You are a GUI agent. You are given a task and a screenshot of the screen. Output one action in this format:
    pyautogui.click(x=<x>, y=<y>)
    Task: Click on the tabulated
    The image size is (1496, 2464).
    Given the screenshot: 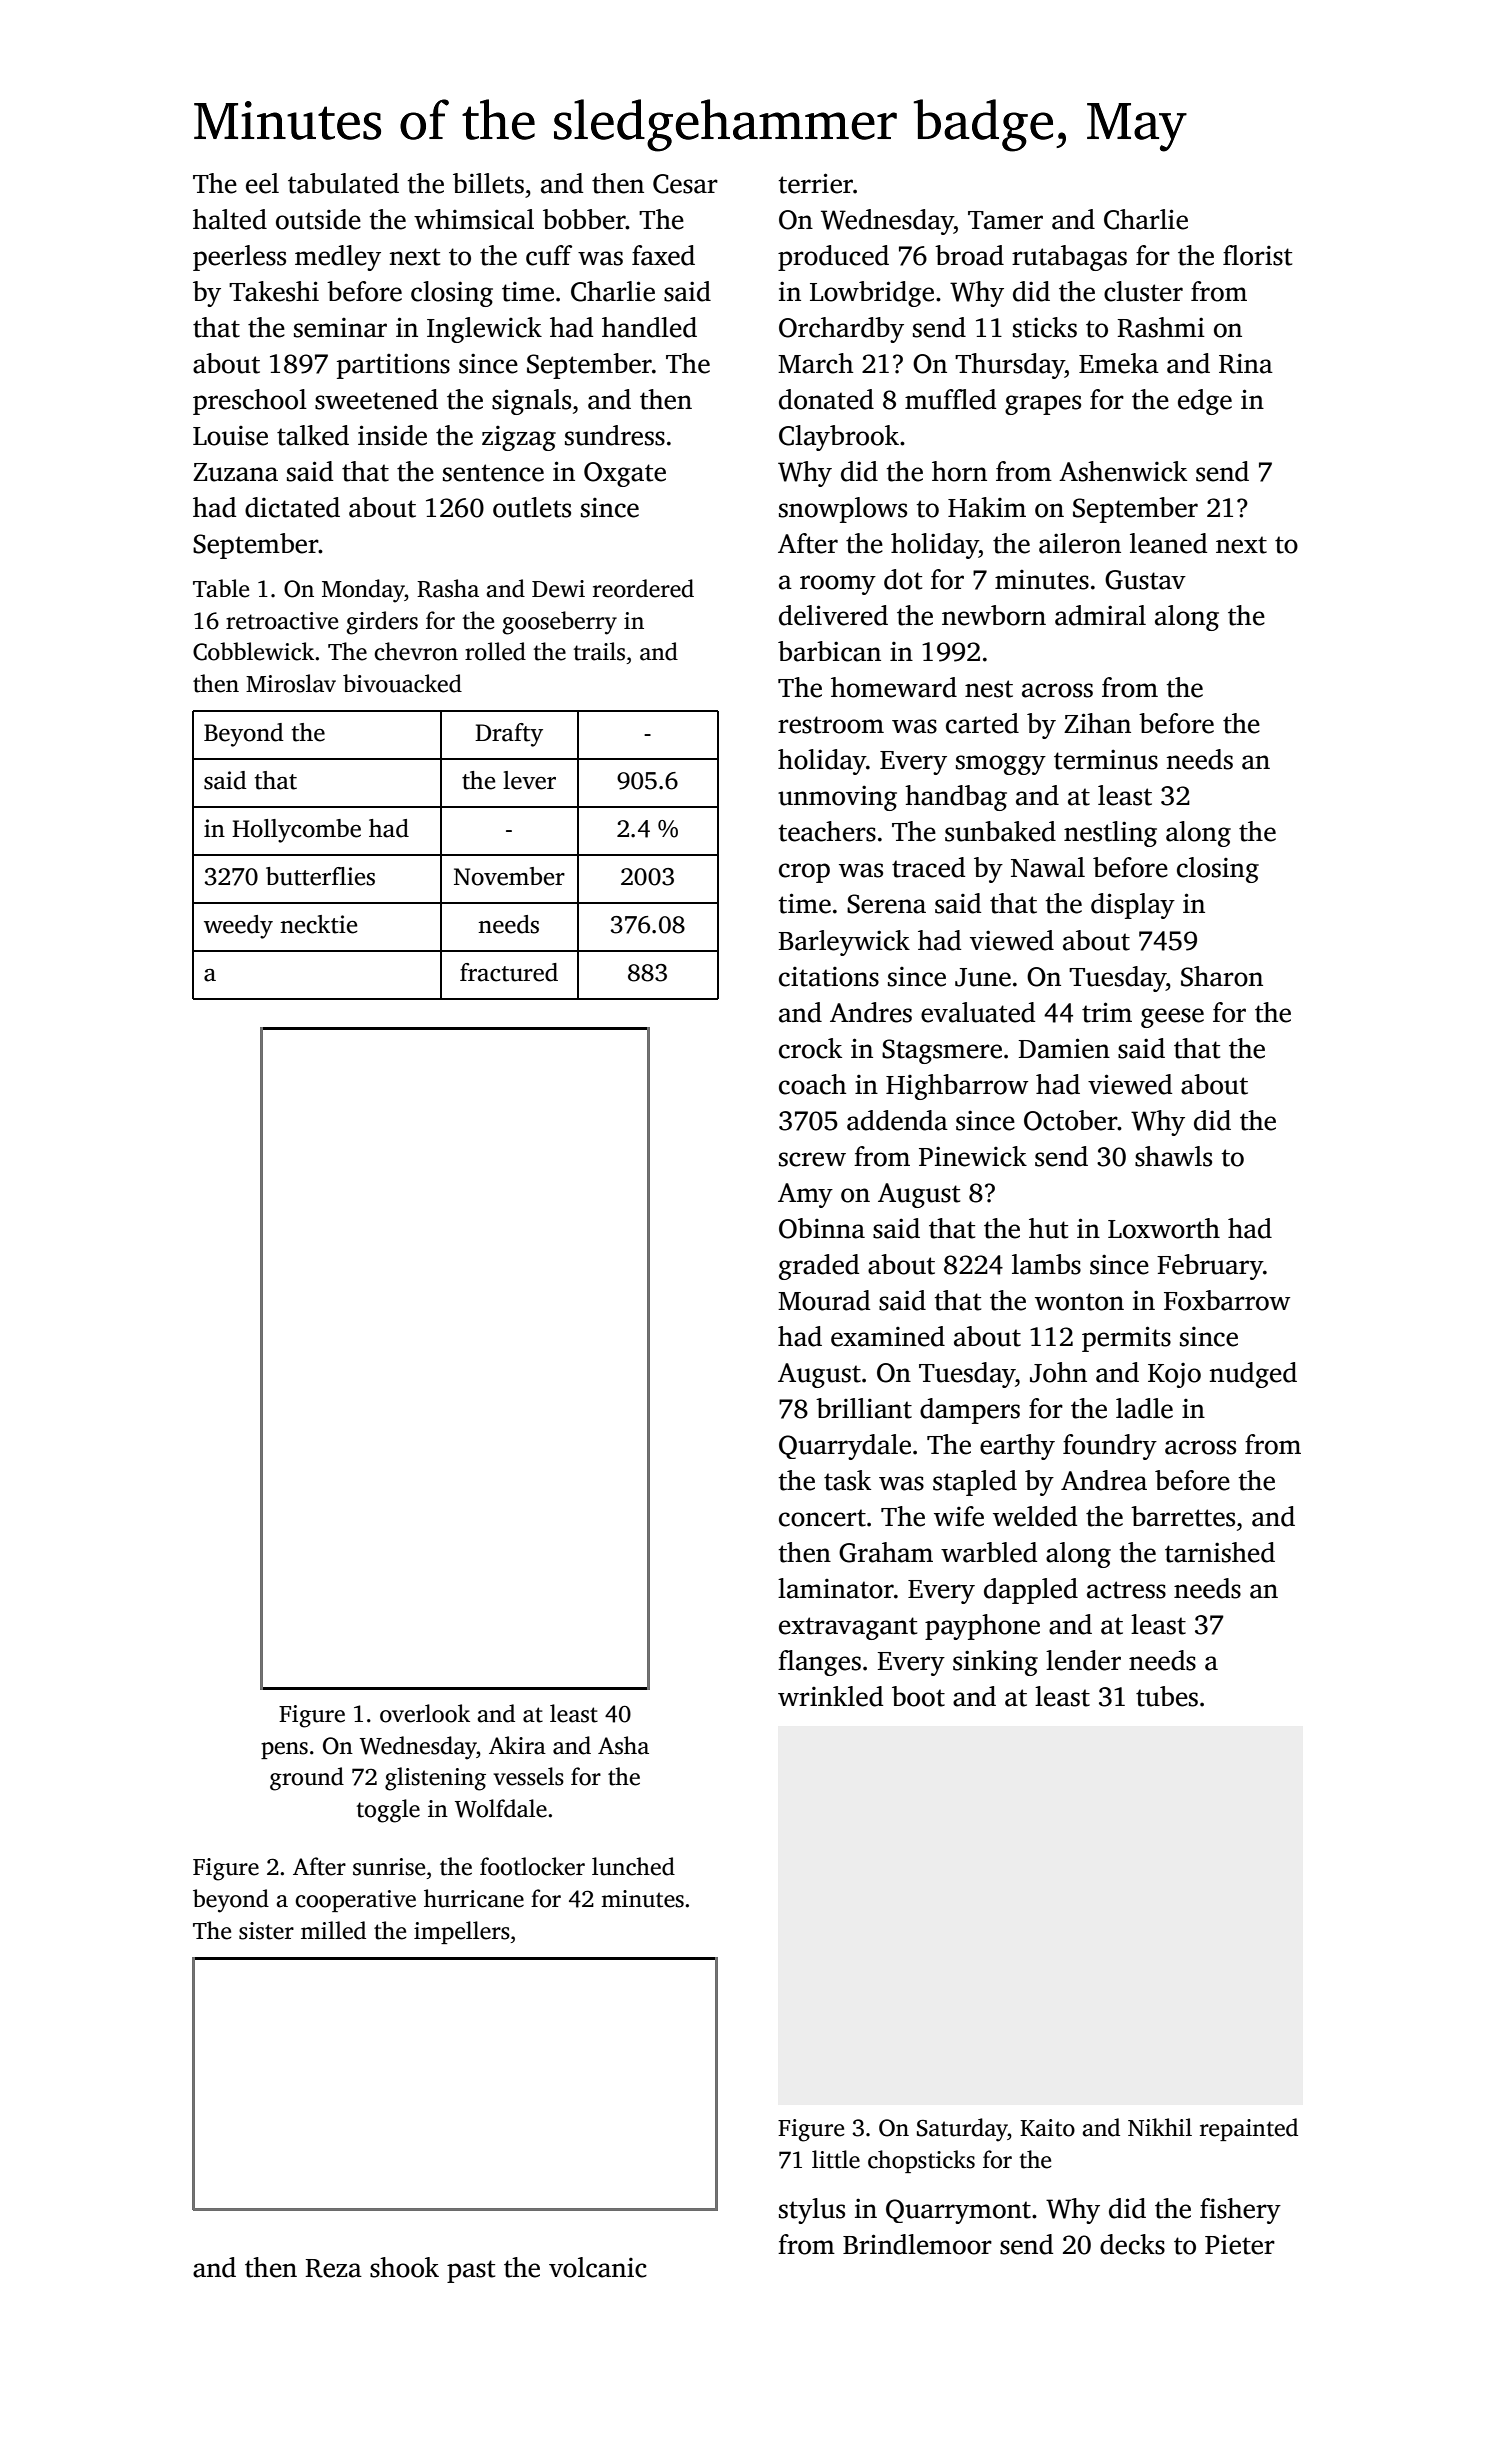 What is the action you would take?
    pyautogui.click(x=343, y=183)
